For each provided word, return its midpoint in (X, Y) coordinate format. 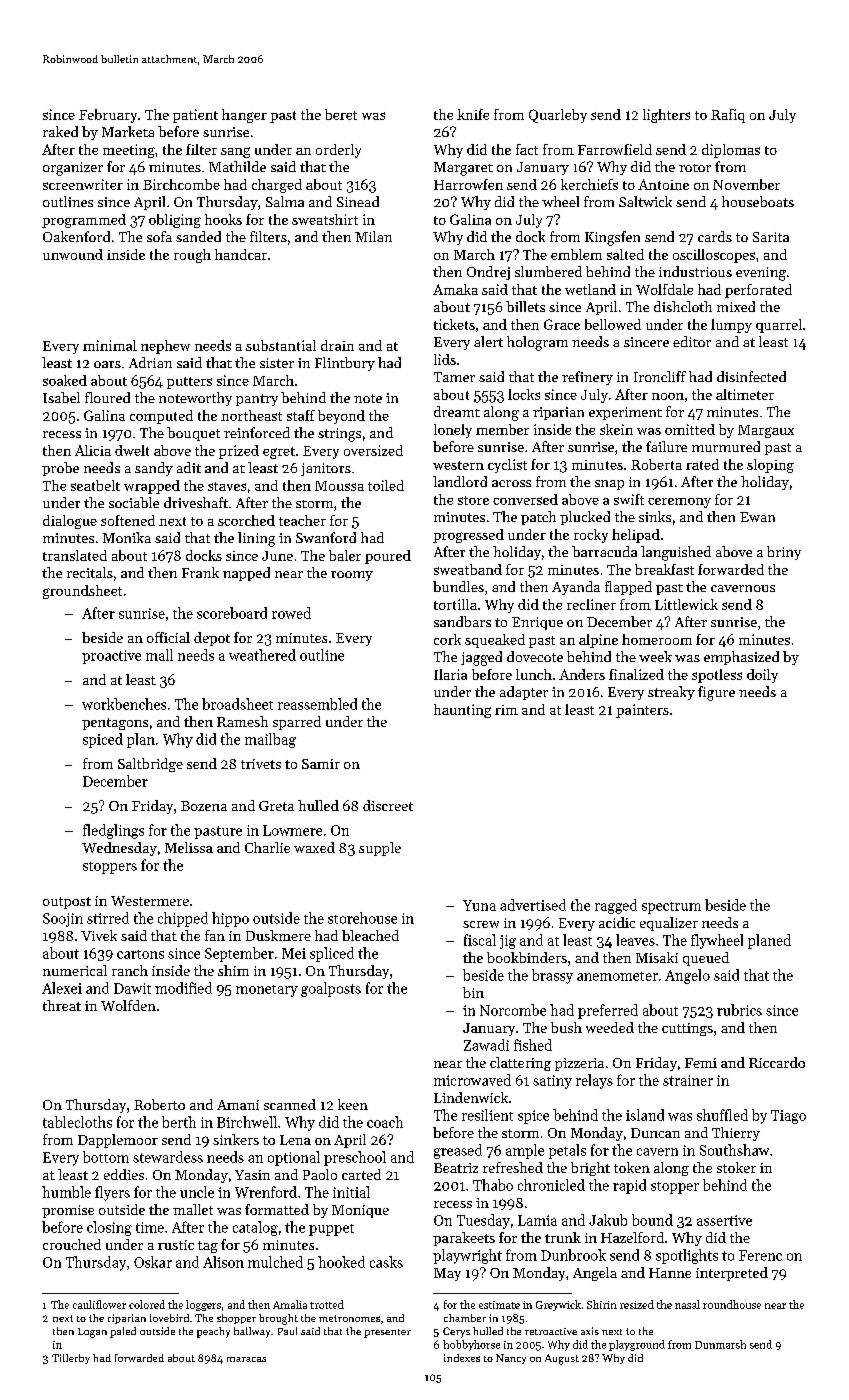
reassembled (317, 704)
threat (62, 1005)
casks (386, 1262)
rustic (176, 1245)
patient (195, 116)
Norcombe (513, 1010)
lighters (666, 116)
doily (762, 676)
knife (473, 114)
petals (567, 1151)
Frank (200, 572)
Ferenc (760, 1255)
